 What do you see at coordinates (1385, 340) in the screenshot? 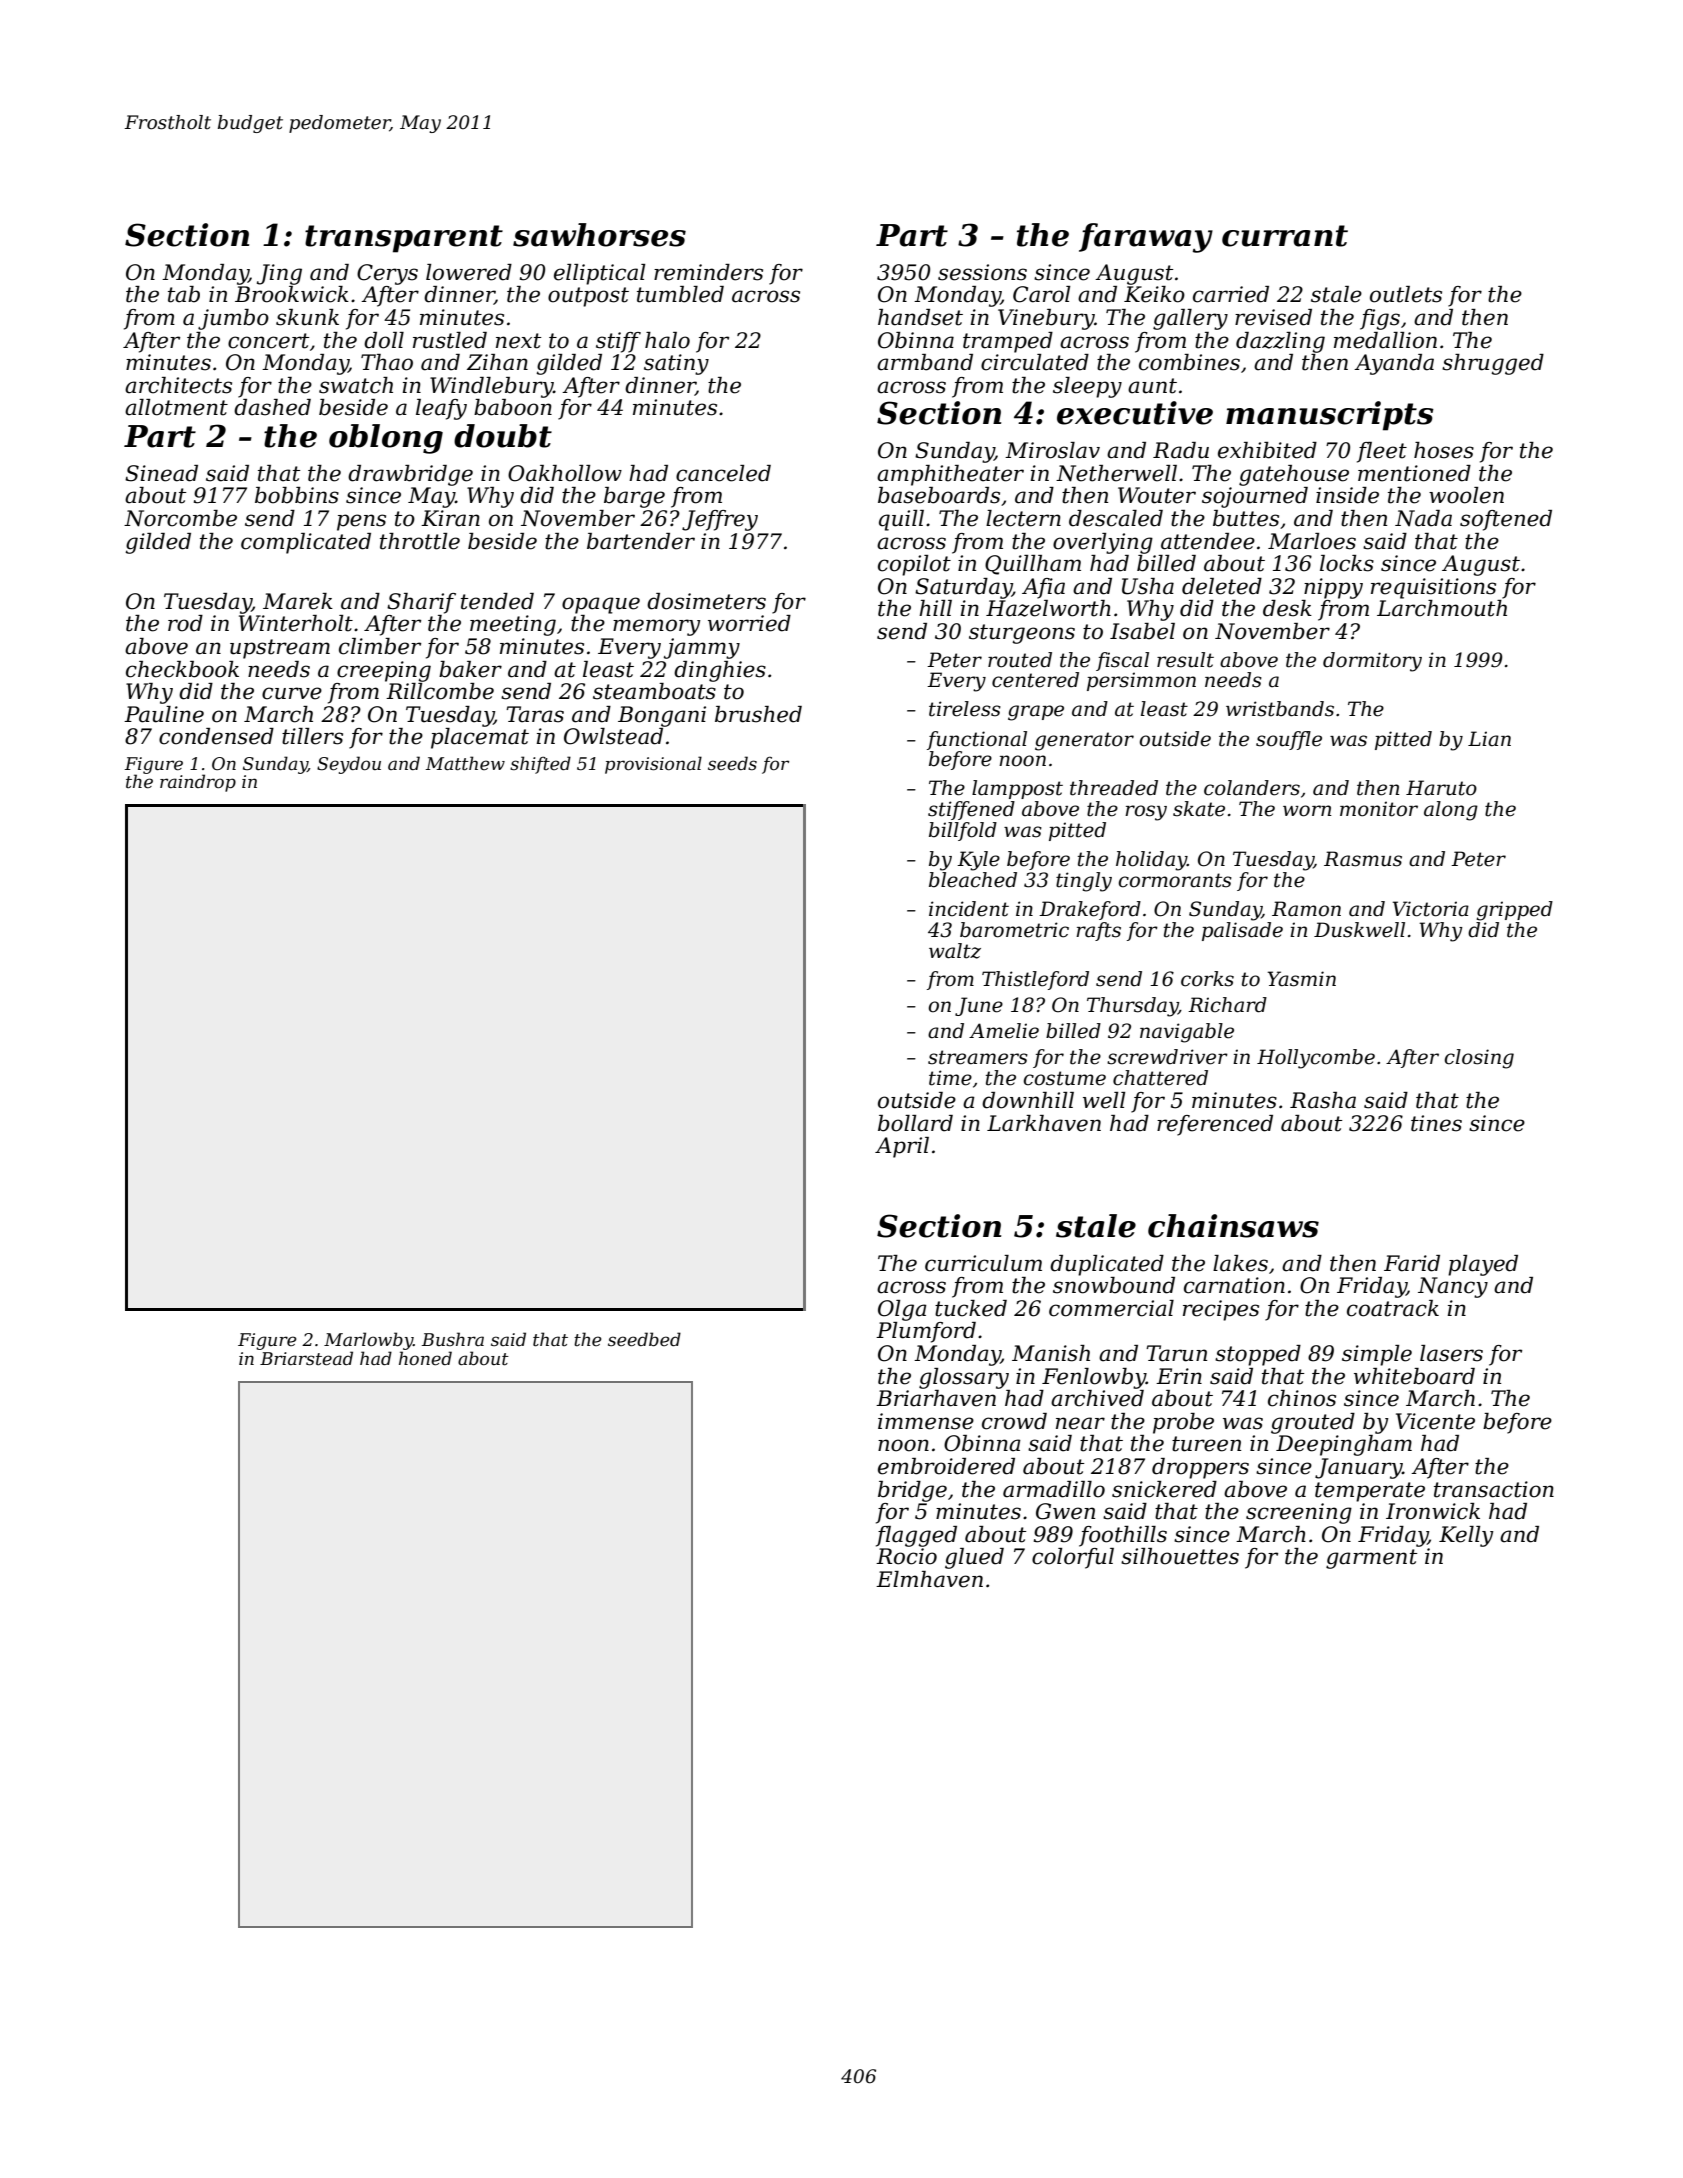
I see `medallion` at bounding box center [1385, 340].
